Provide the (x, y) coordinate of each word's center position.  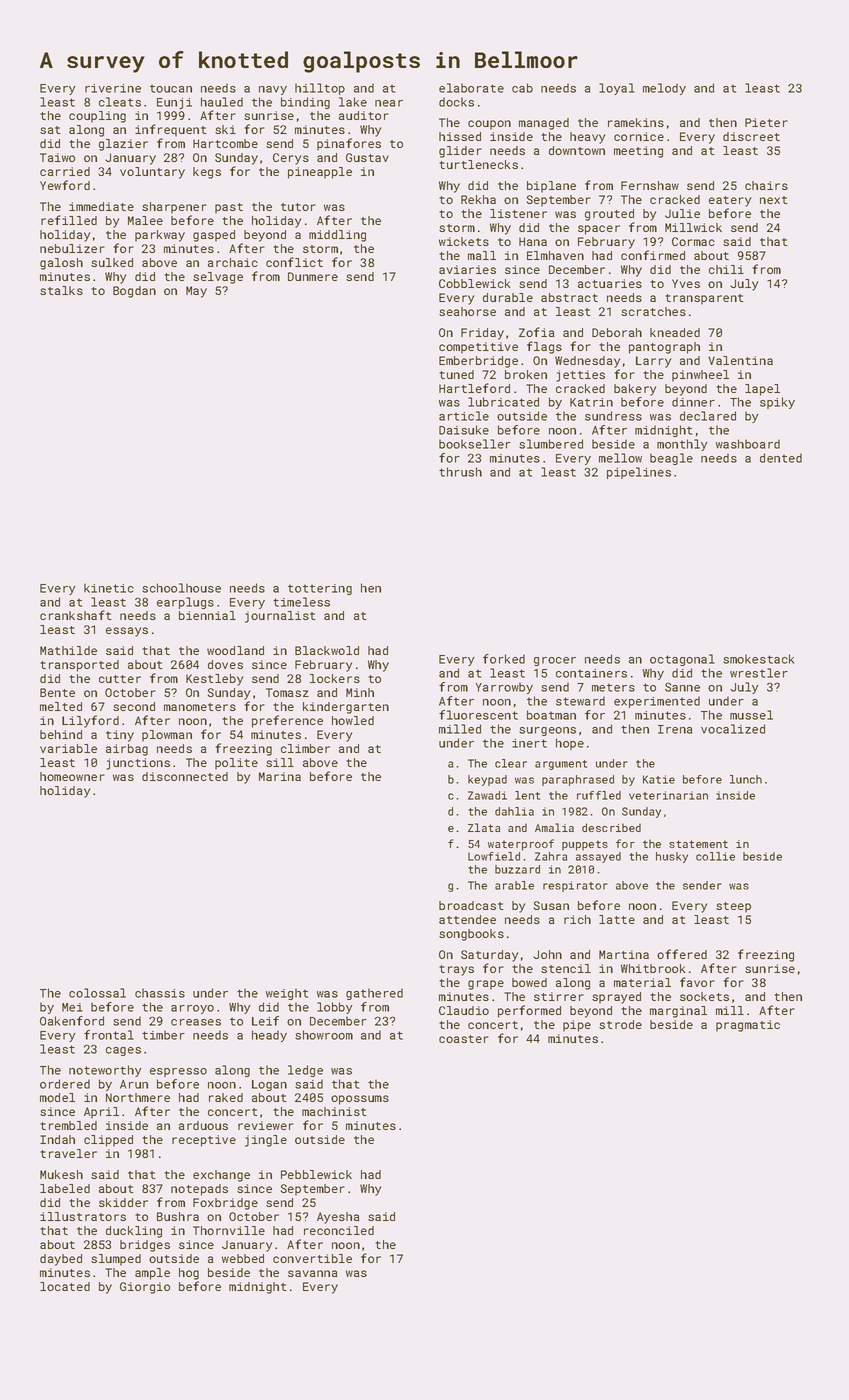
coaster (464, 1039)
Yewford (65, 185)
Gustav (367, 157)
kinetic (109, 588)
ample (152, 1274)
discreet (751, 136)
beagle (671, 459)
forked (504, 659)
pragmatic (748, 1026)
